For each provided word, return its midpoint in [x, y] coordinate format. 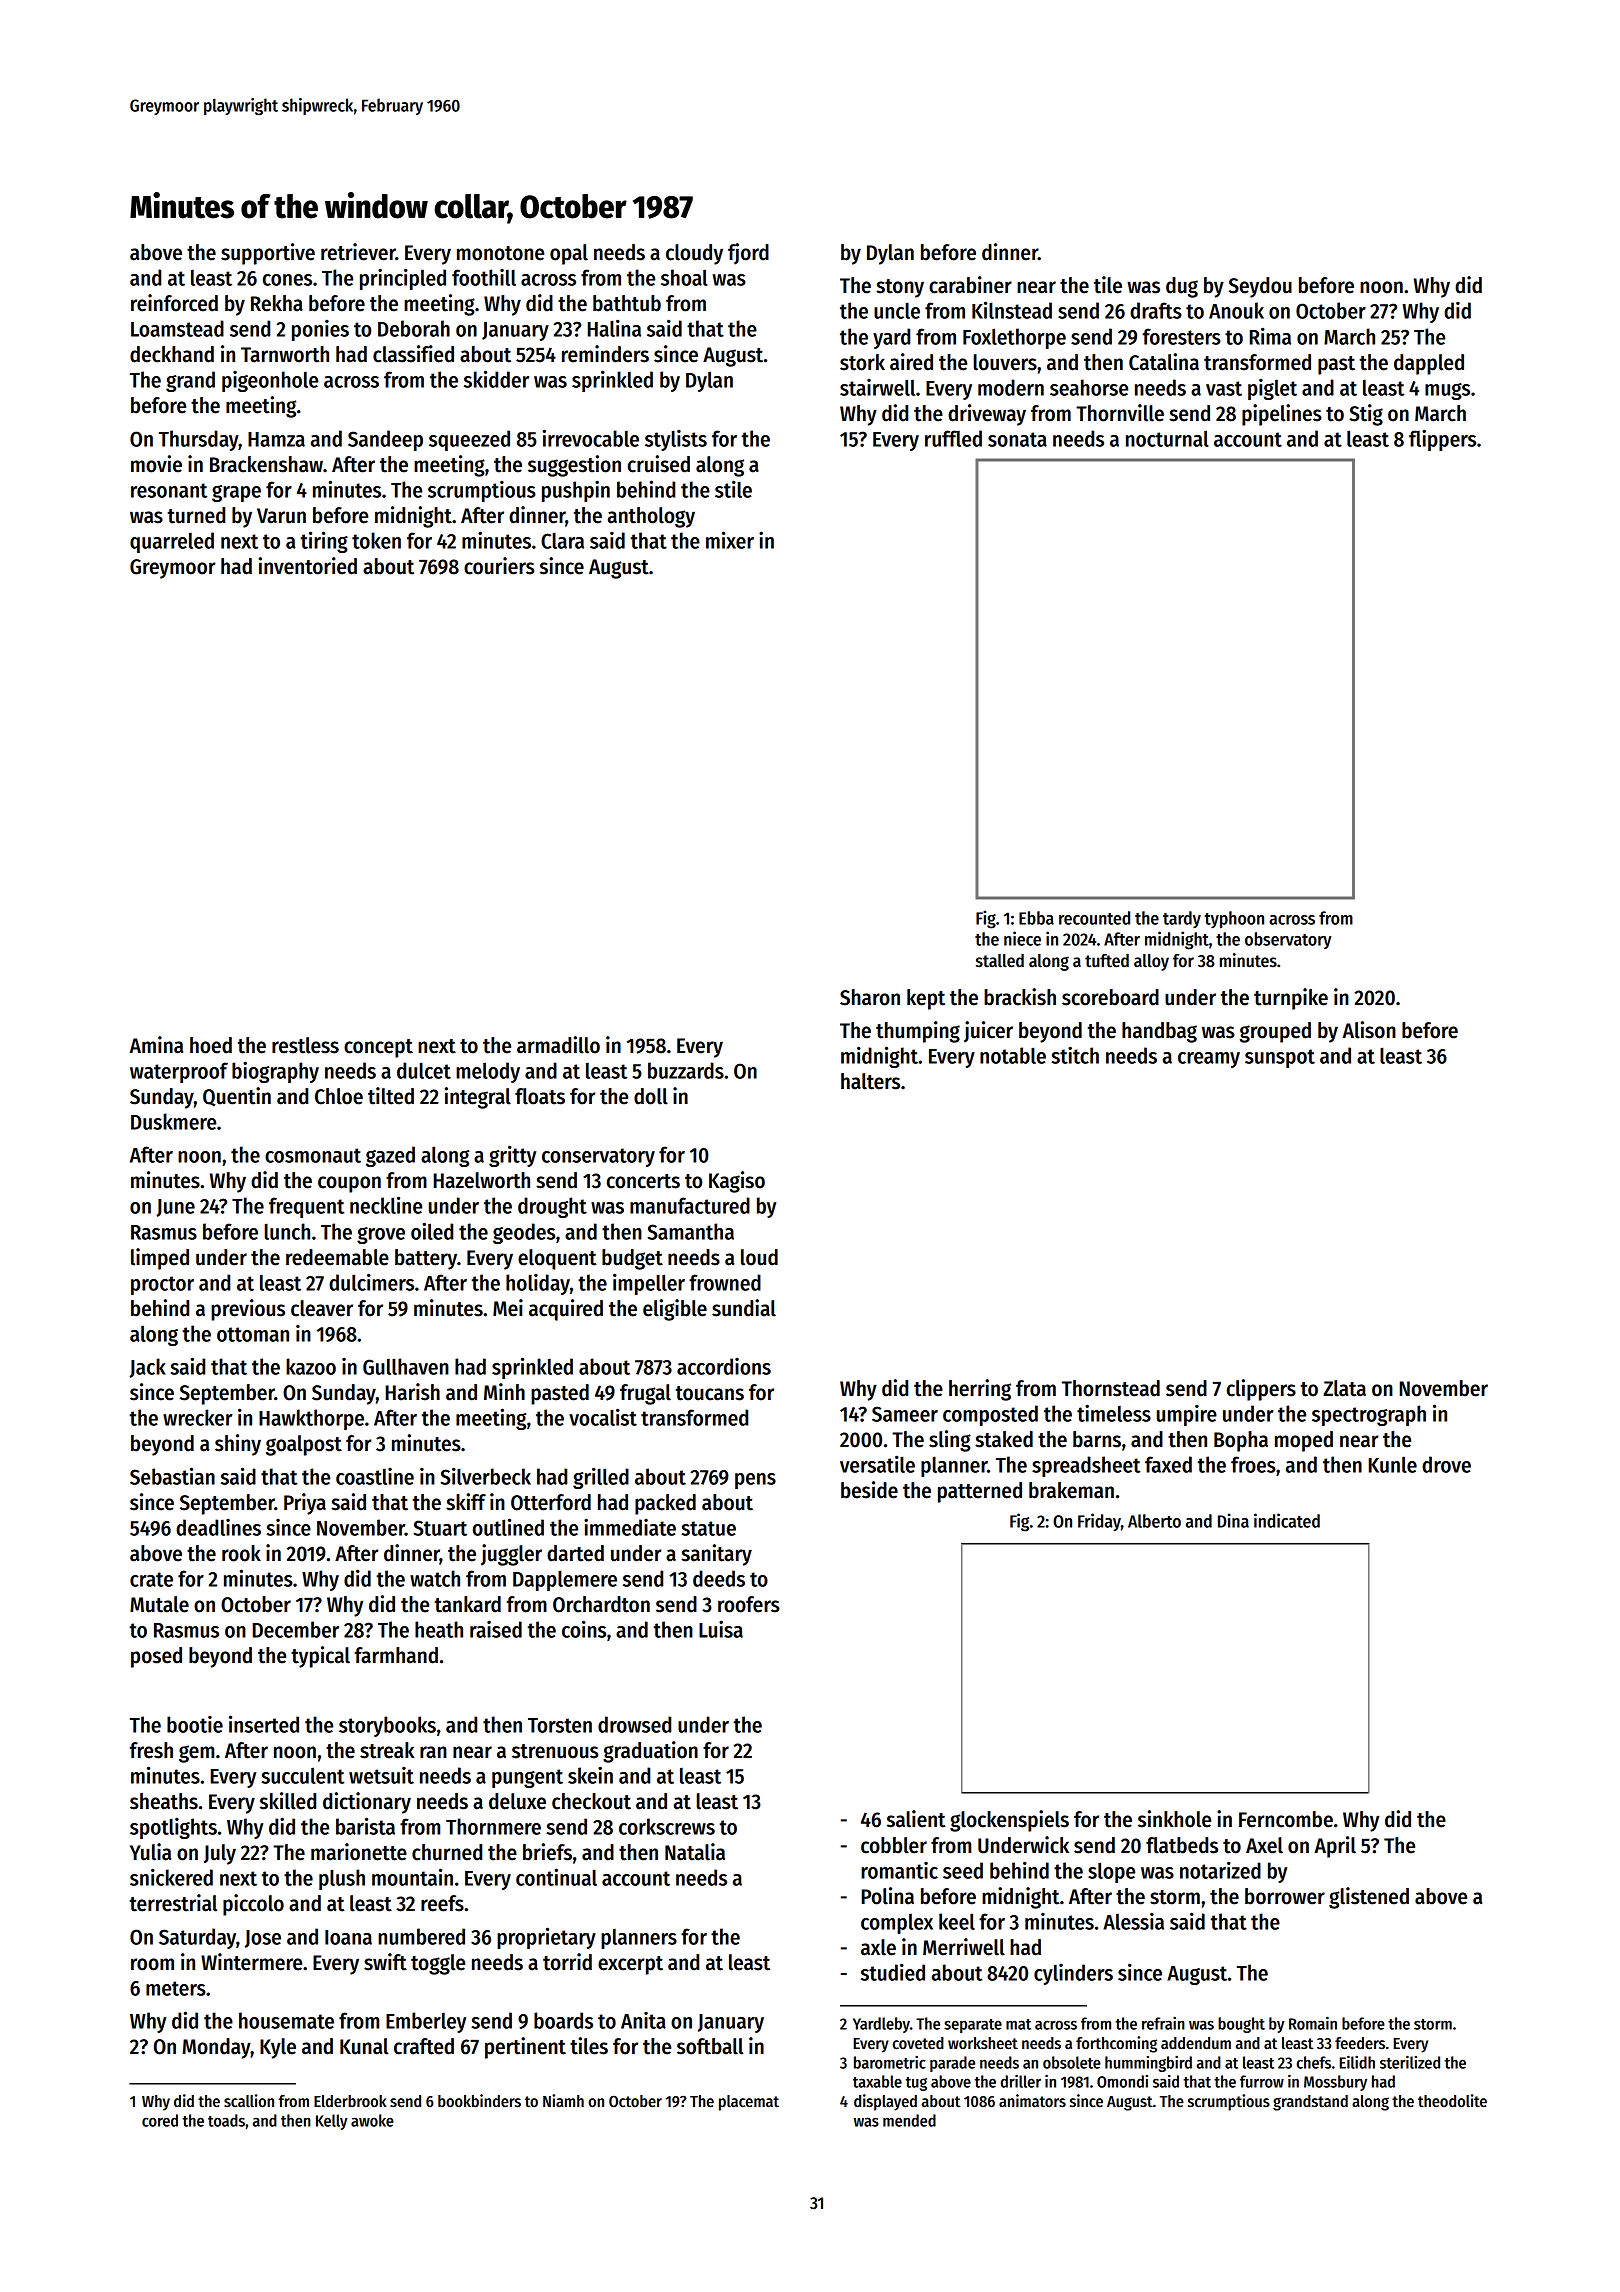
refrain [1163, 2023]
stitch [1075, 1055]
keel [957, 1921]
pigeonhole [270, 381]
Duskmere [173, 1121]
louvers [1005, 362]
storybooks [387, 1726]
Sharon [870, 997]
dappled [1429, 364]
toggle [438, 1964]
